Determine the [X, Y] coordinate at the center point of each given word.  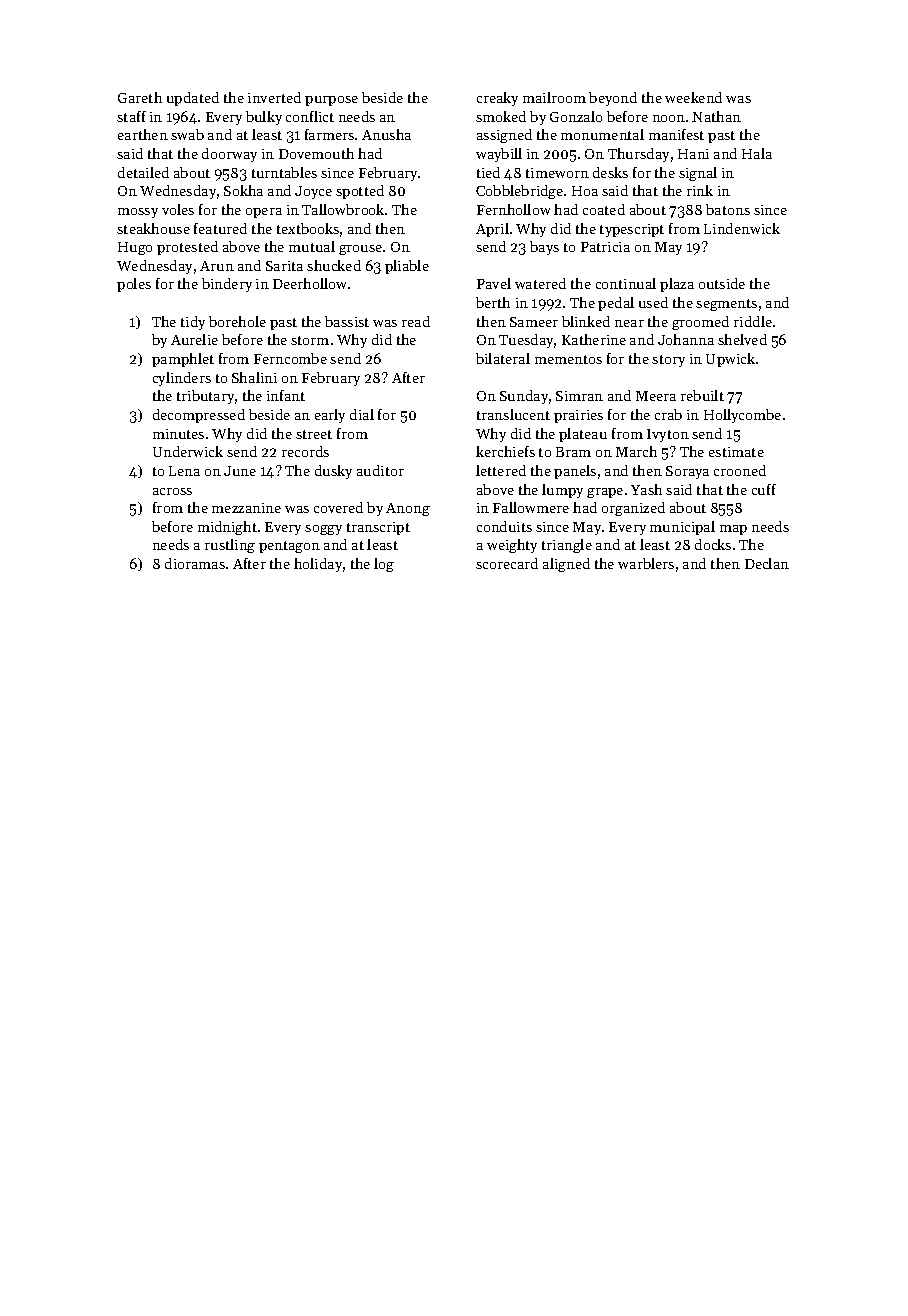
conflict [310, 116]
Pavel [494, 283]
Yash [646, 489]
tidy [193, 323]
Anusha [386, 134]
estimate [736, 452]
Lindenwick [742, 228]
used [653, 302]
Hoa [585, 191]
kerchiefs [505, 451]
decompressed [199, 416]
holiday [318, 565]
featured [220, 228]
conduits [504, 526]
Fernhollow [513, 209]
